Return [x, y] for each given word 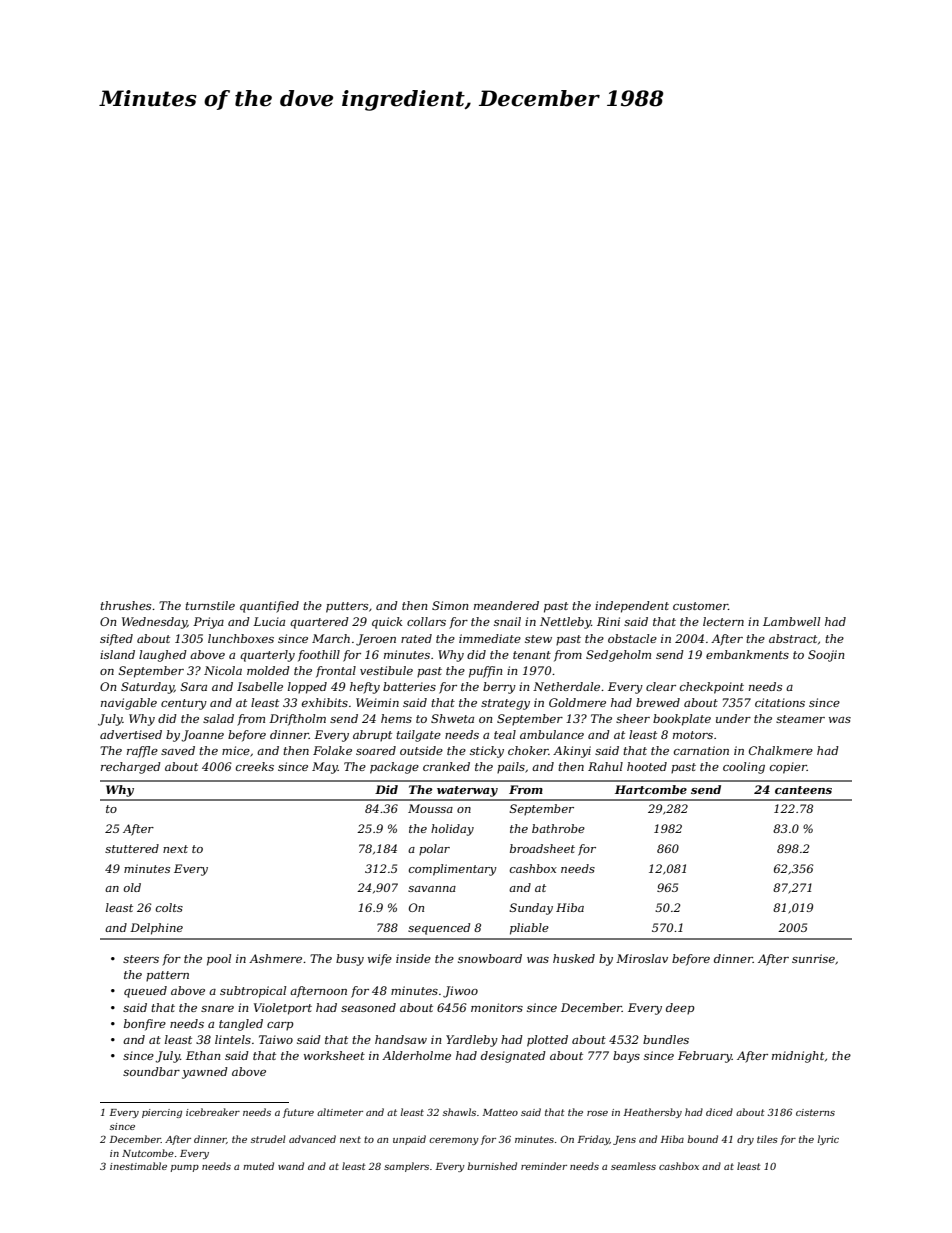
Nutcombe [148, 1153]
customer [700, 606]
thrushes [125, 605]
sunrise [813, 958]
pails [511, 768]
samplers [406, 1167]
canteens [803, 790]
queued [145, 992]
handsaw [401, 1039]
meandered [506, 605]
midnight [798, 1057]
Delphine [156, 929]
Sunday [531, 909]
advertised [131, 734]
